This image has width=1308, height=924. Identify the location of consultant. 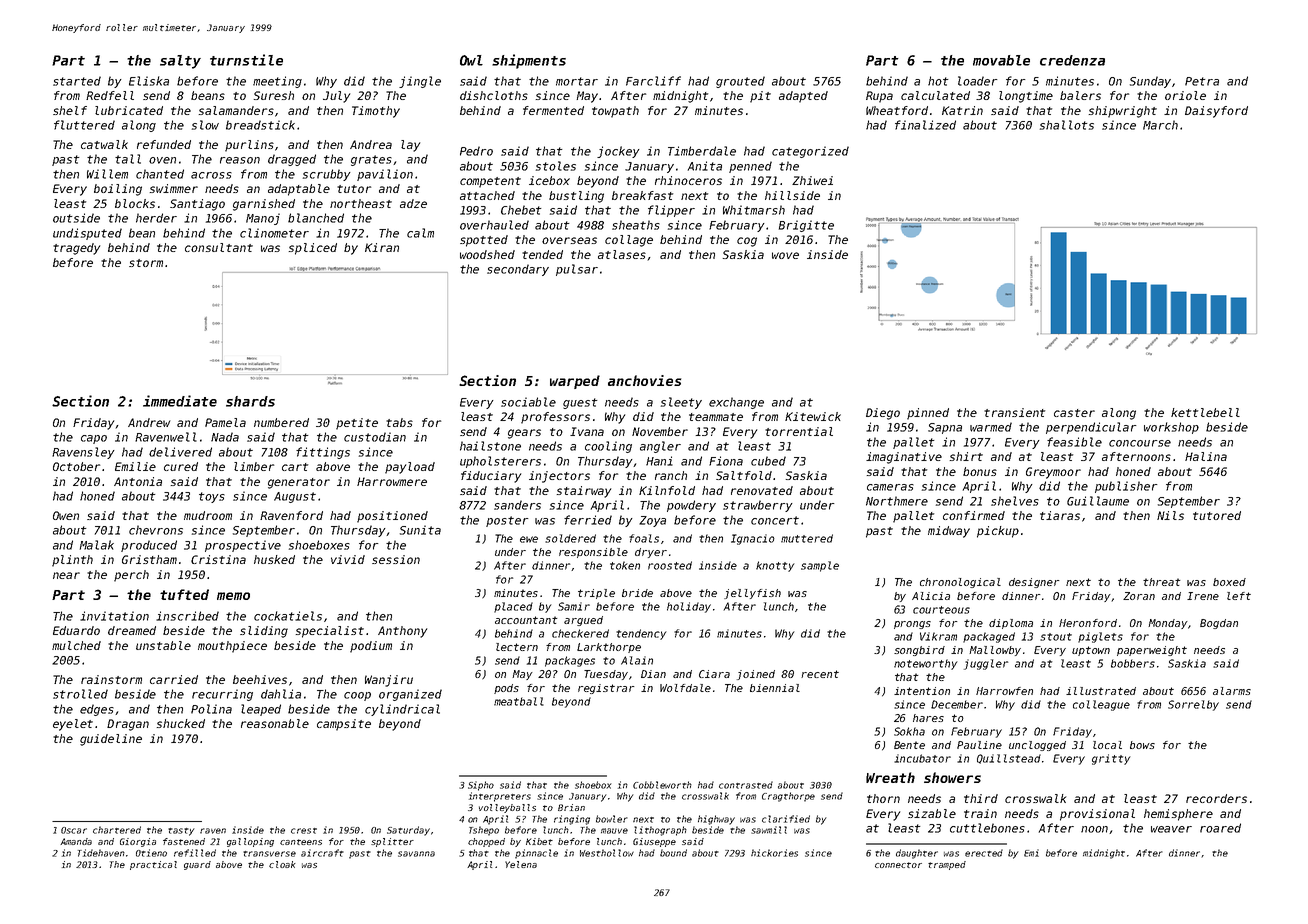
(219, 247).
